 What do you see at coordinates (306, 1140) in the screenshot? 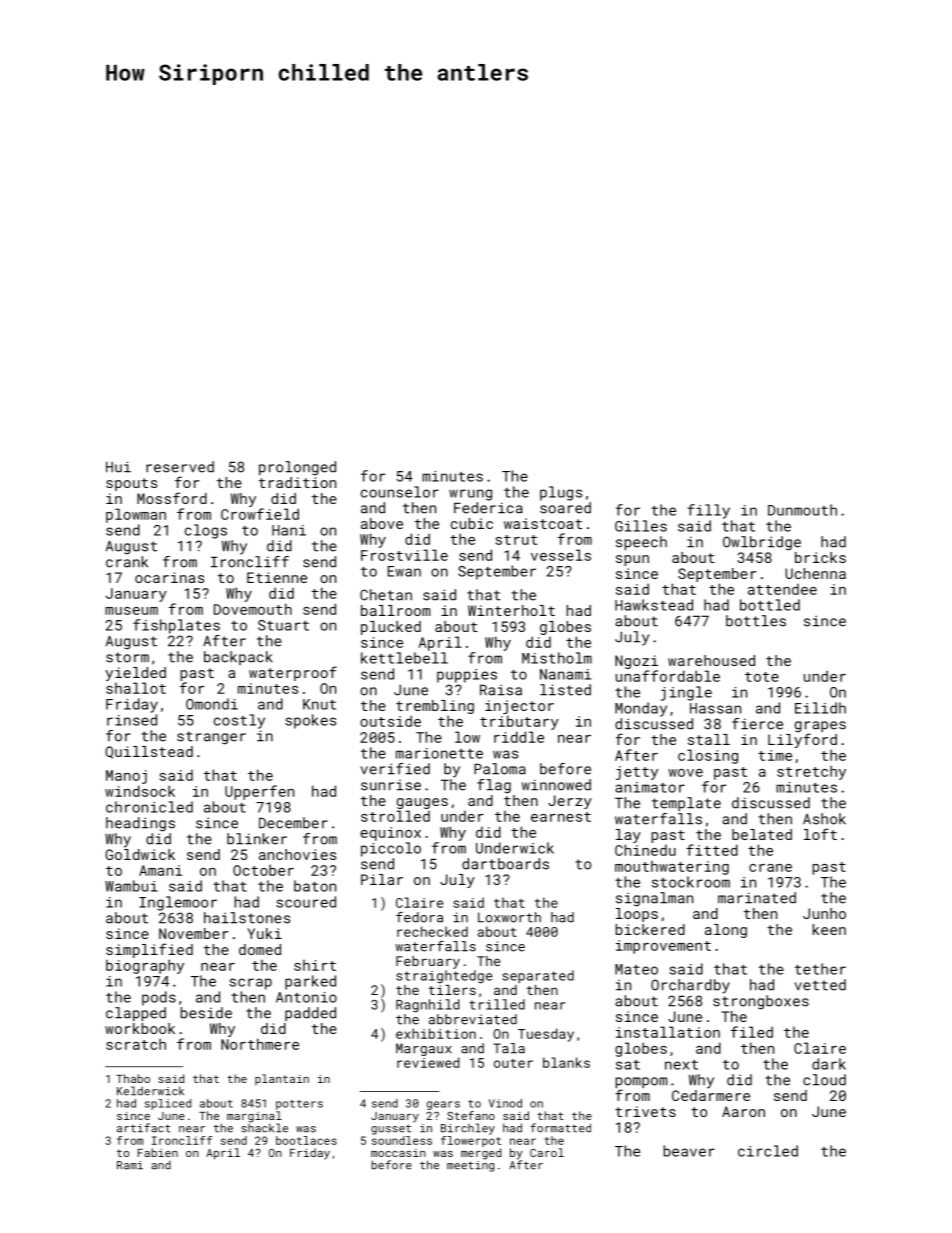
I see `bootlaces` at bounding box center [306, 1140].
